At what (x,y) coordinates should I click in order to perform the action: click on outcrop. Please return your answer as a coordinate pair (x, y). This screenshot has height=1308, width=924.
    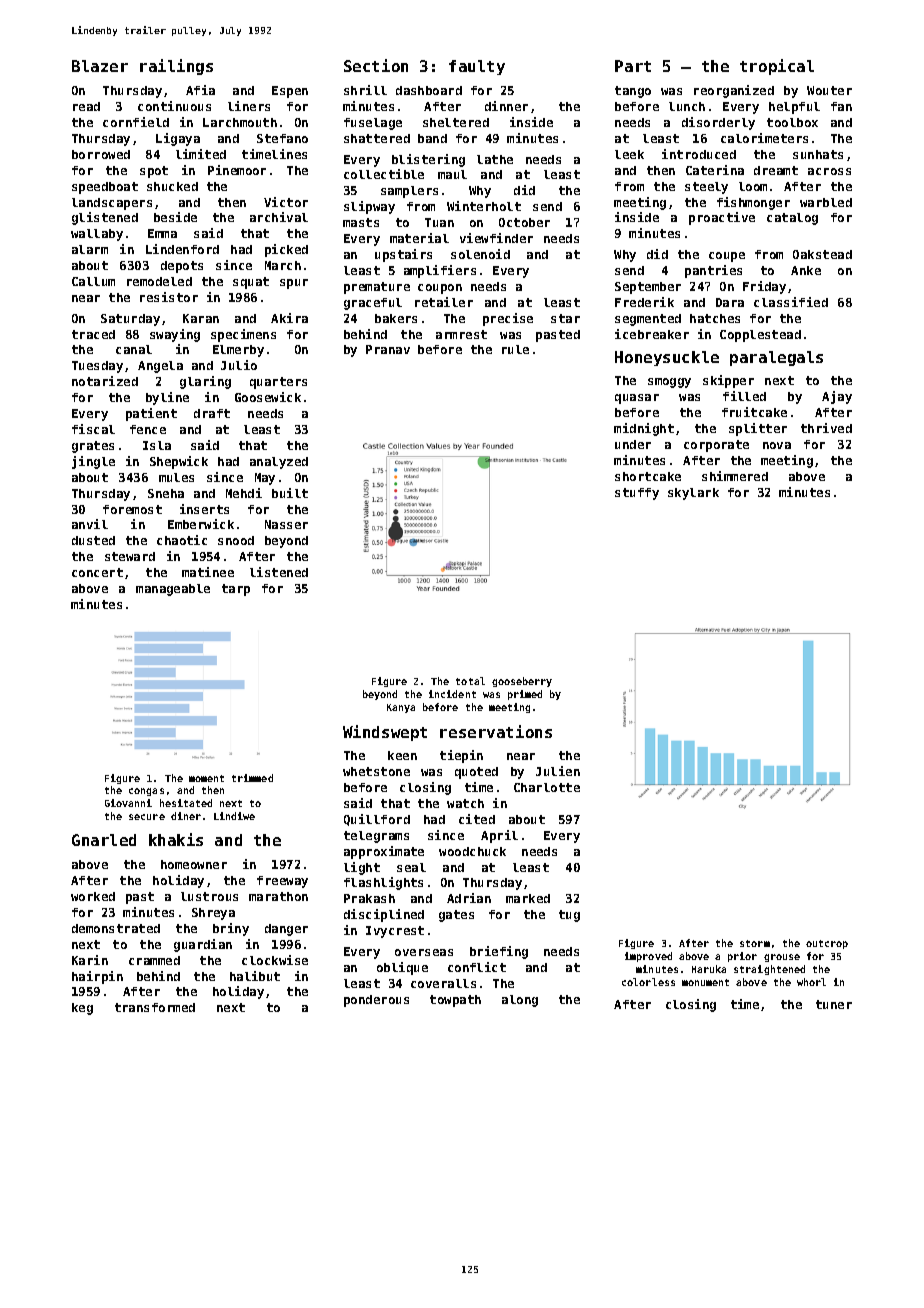
    Looking at the image, I should click on (827, 944).
